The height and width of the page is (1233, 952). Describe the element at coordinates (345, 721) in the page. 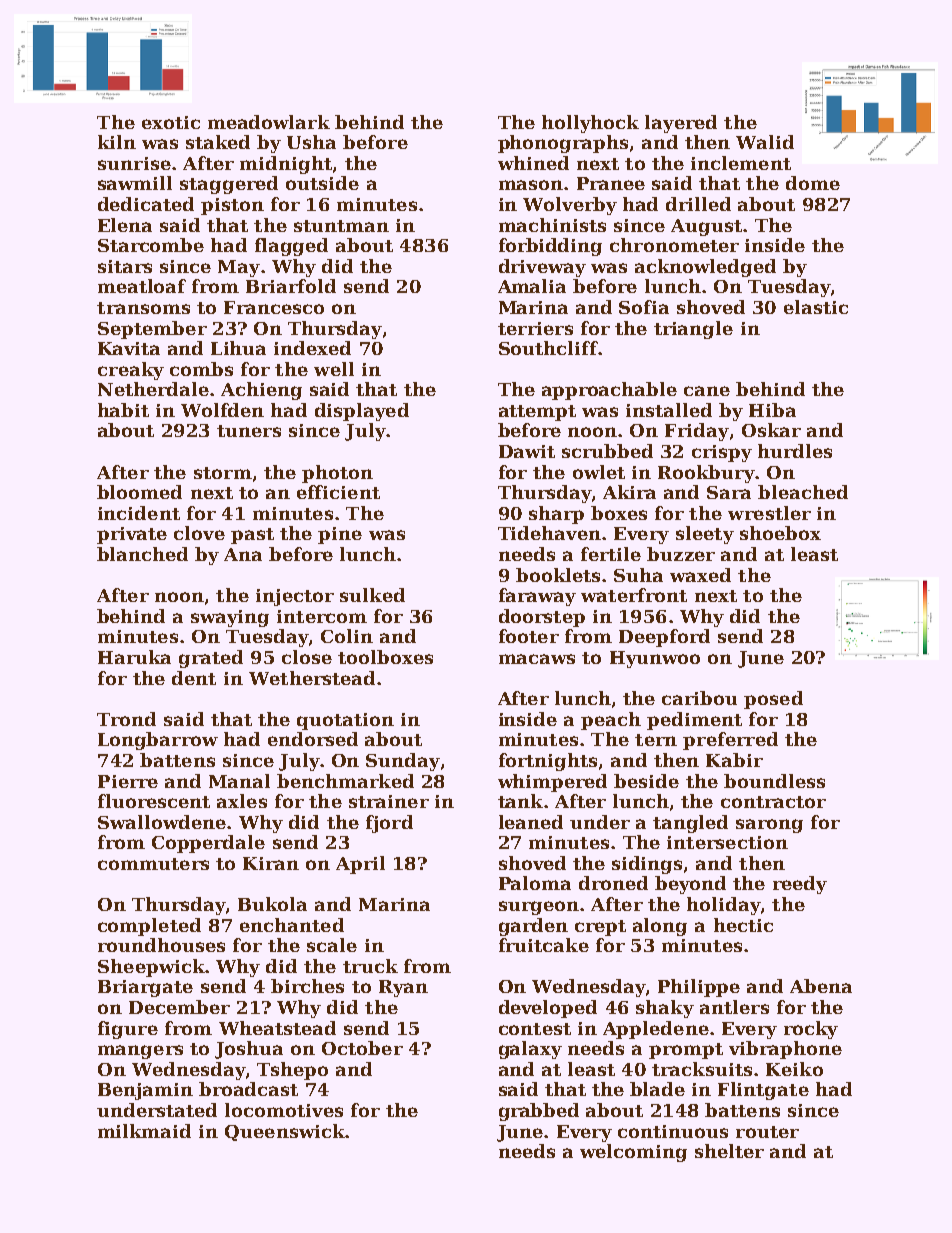

I see `quotation` at that location.
